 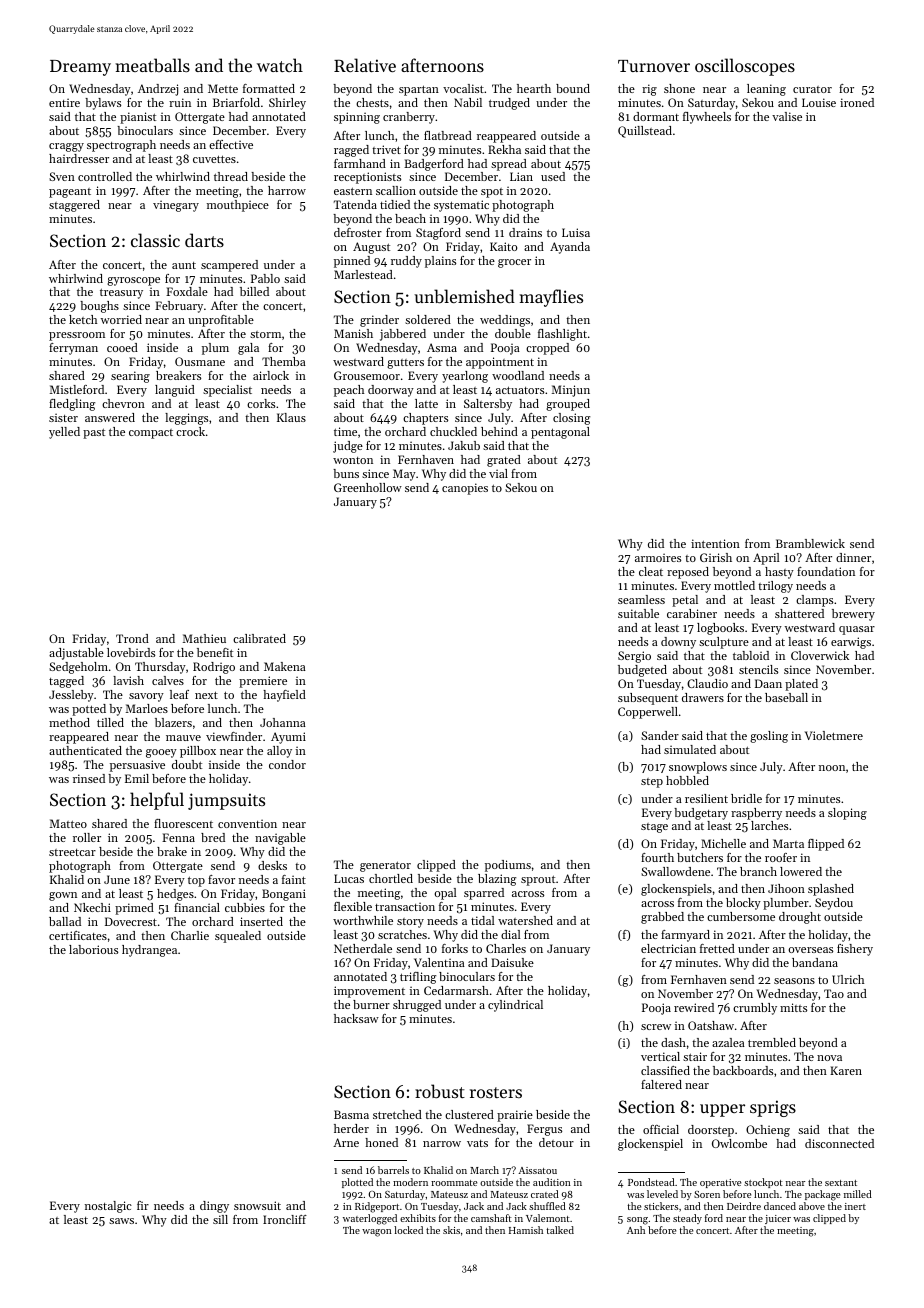 What do you see at coordinates (515, 1006) in the screenshot?
I see `cylindrical` at bounding box center [515, 1006].
